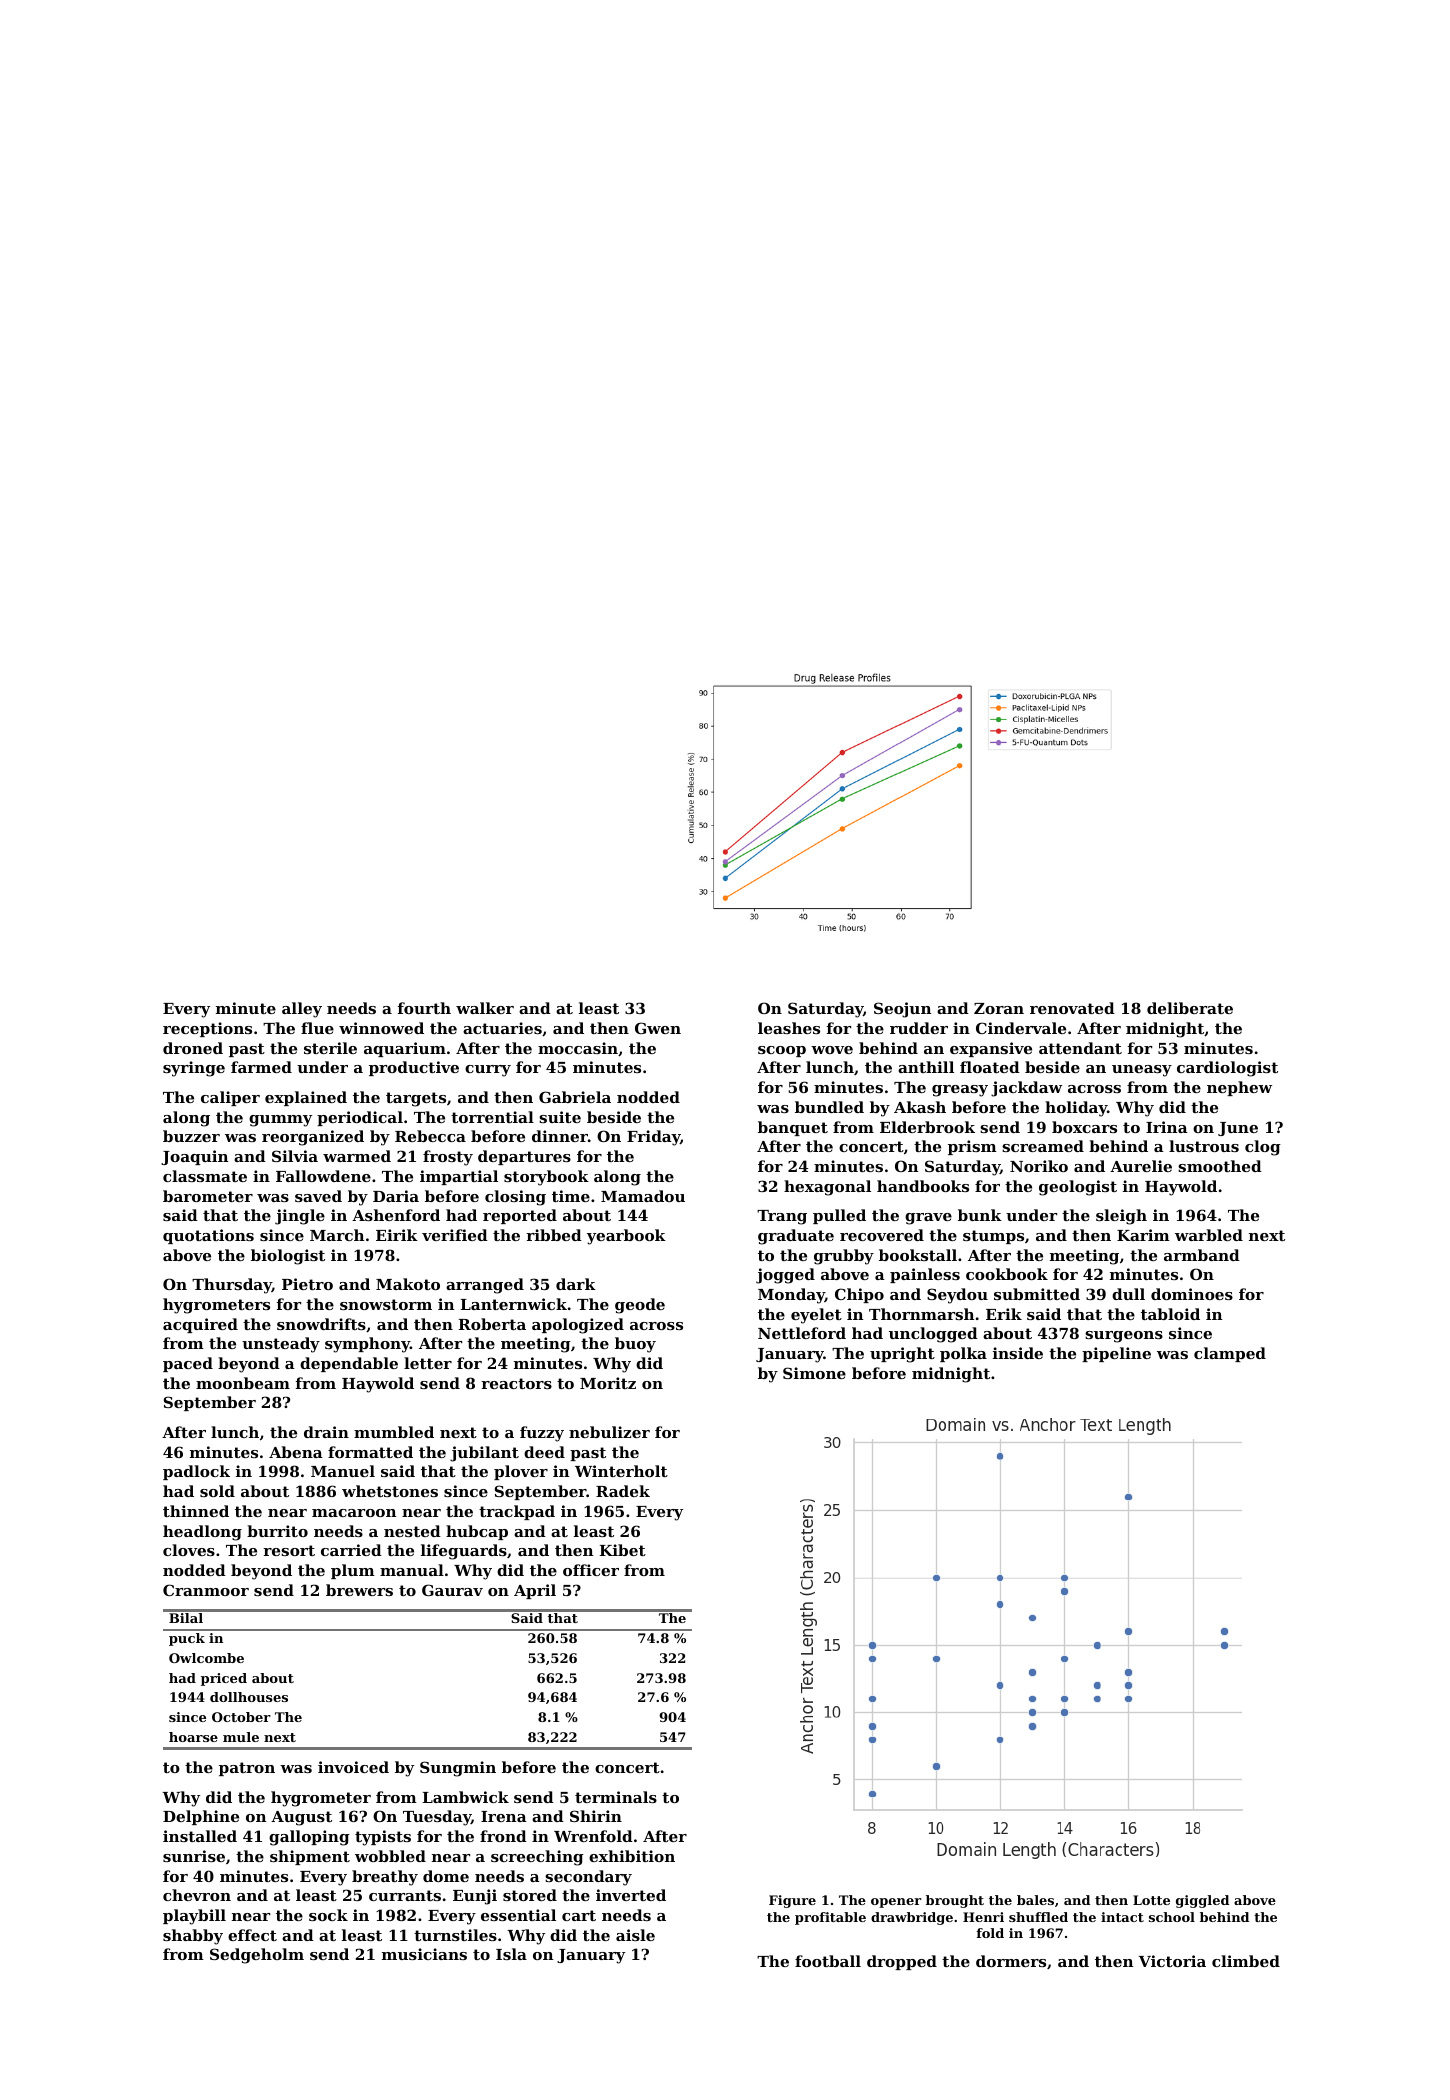  What do you see at coordinates (632, 1856) in the screenshot?
I see `exhibition` at bounding box center [632, 1856].
